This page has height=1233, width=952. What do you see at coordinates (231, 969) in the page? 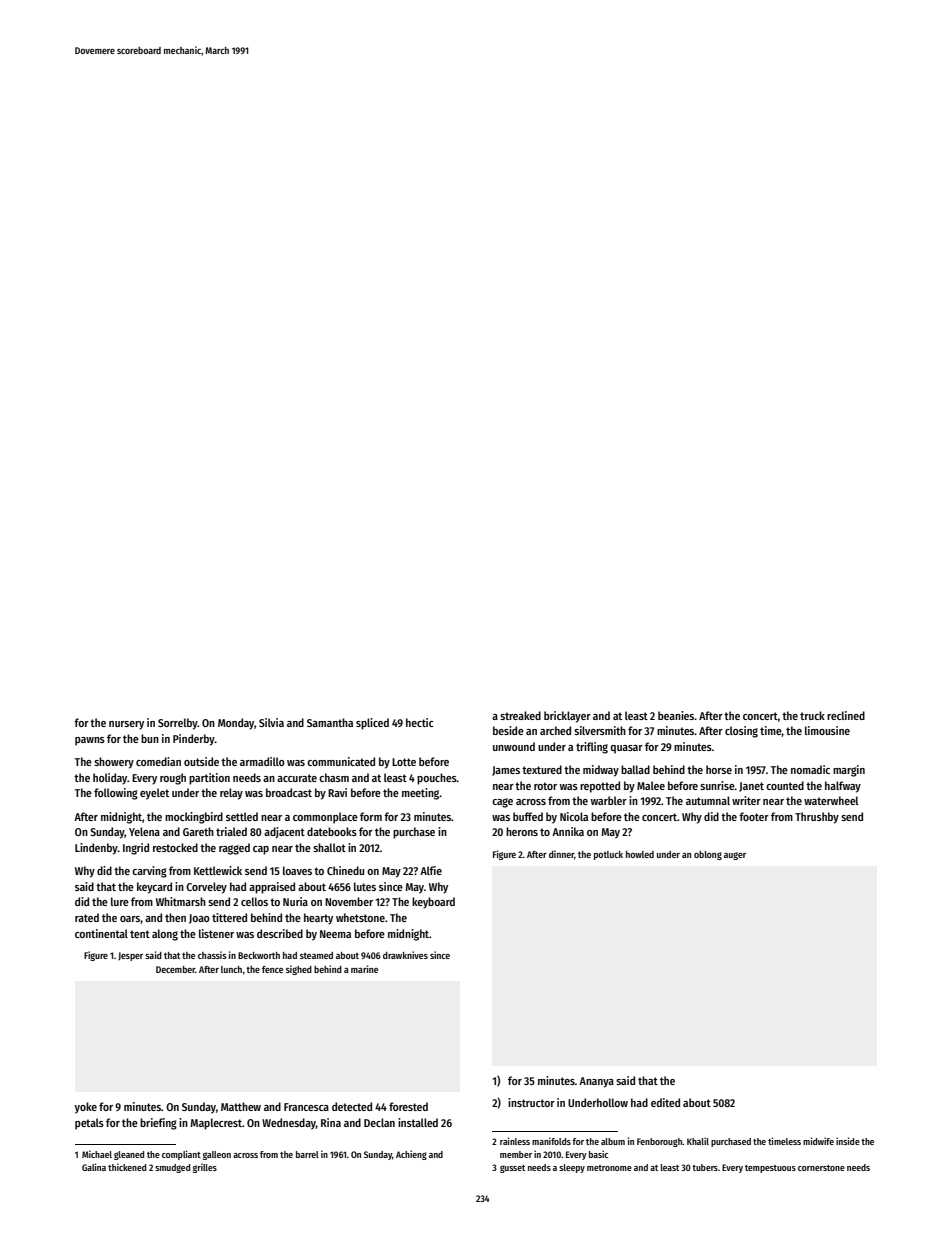
I see `lunch` at bounding box center [231, 969].
